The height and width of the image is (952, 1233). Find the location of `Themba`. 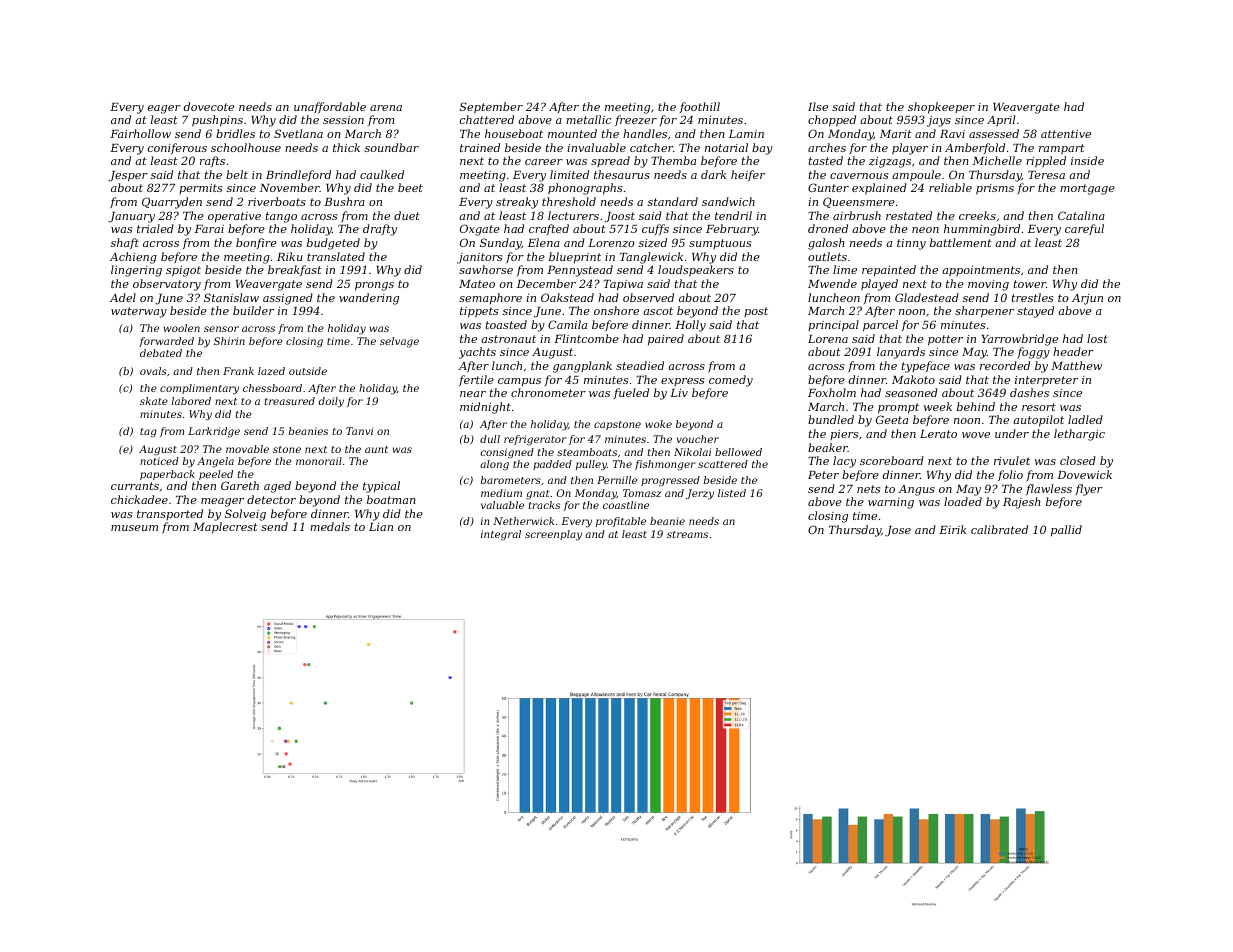

Themba is located at coordinates (673, 160).
